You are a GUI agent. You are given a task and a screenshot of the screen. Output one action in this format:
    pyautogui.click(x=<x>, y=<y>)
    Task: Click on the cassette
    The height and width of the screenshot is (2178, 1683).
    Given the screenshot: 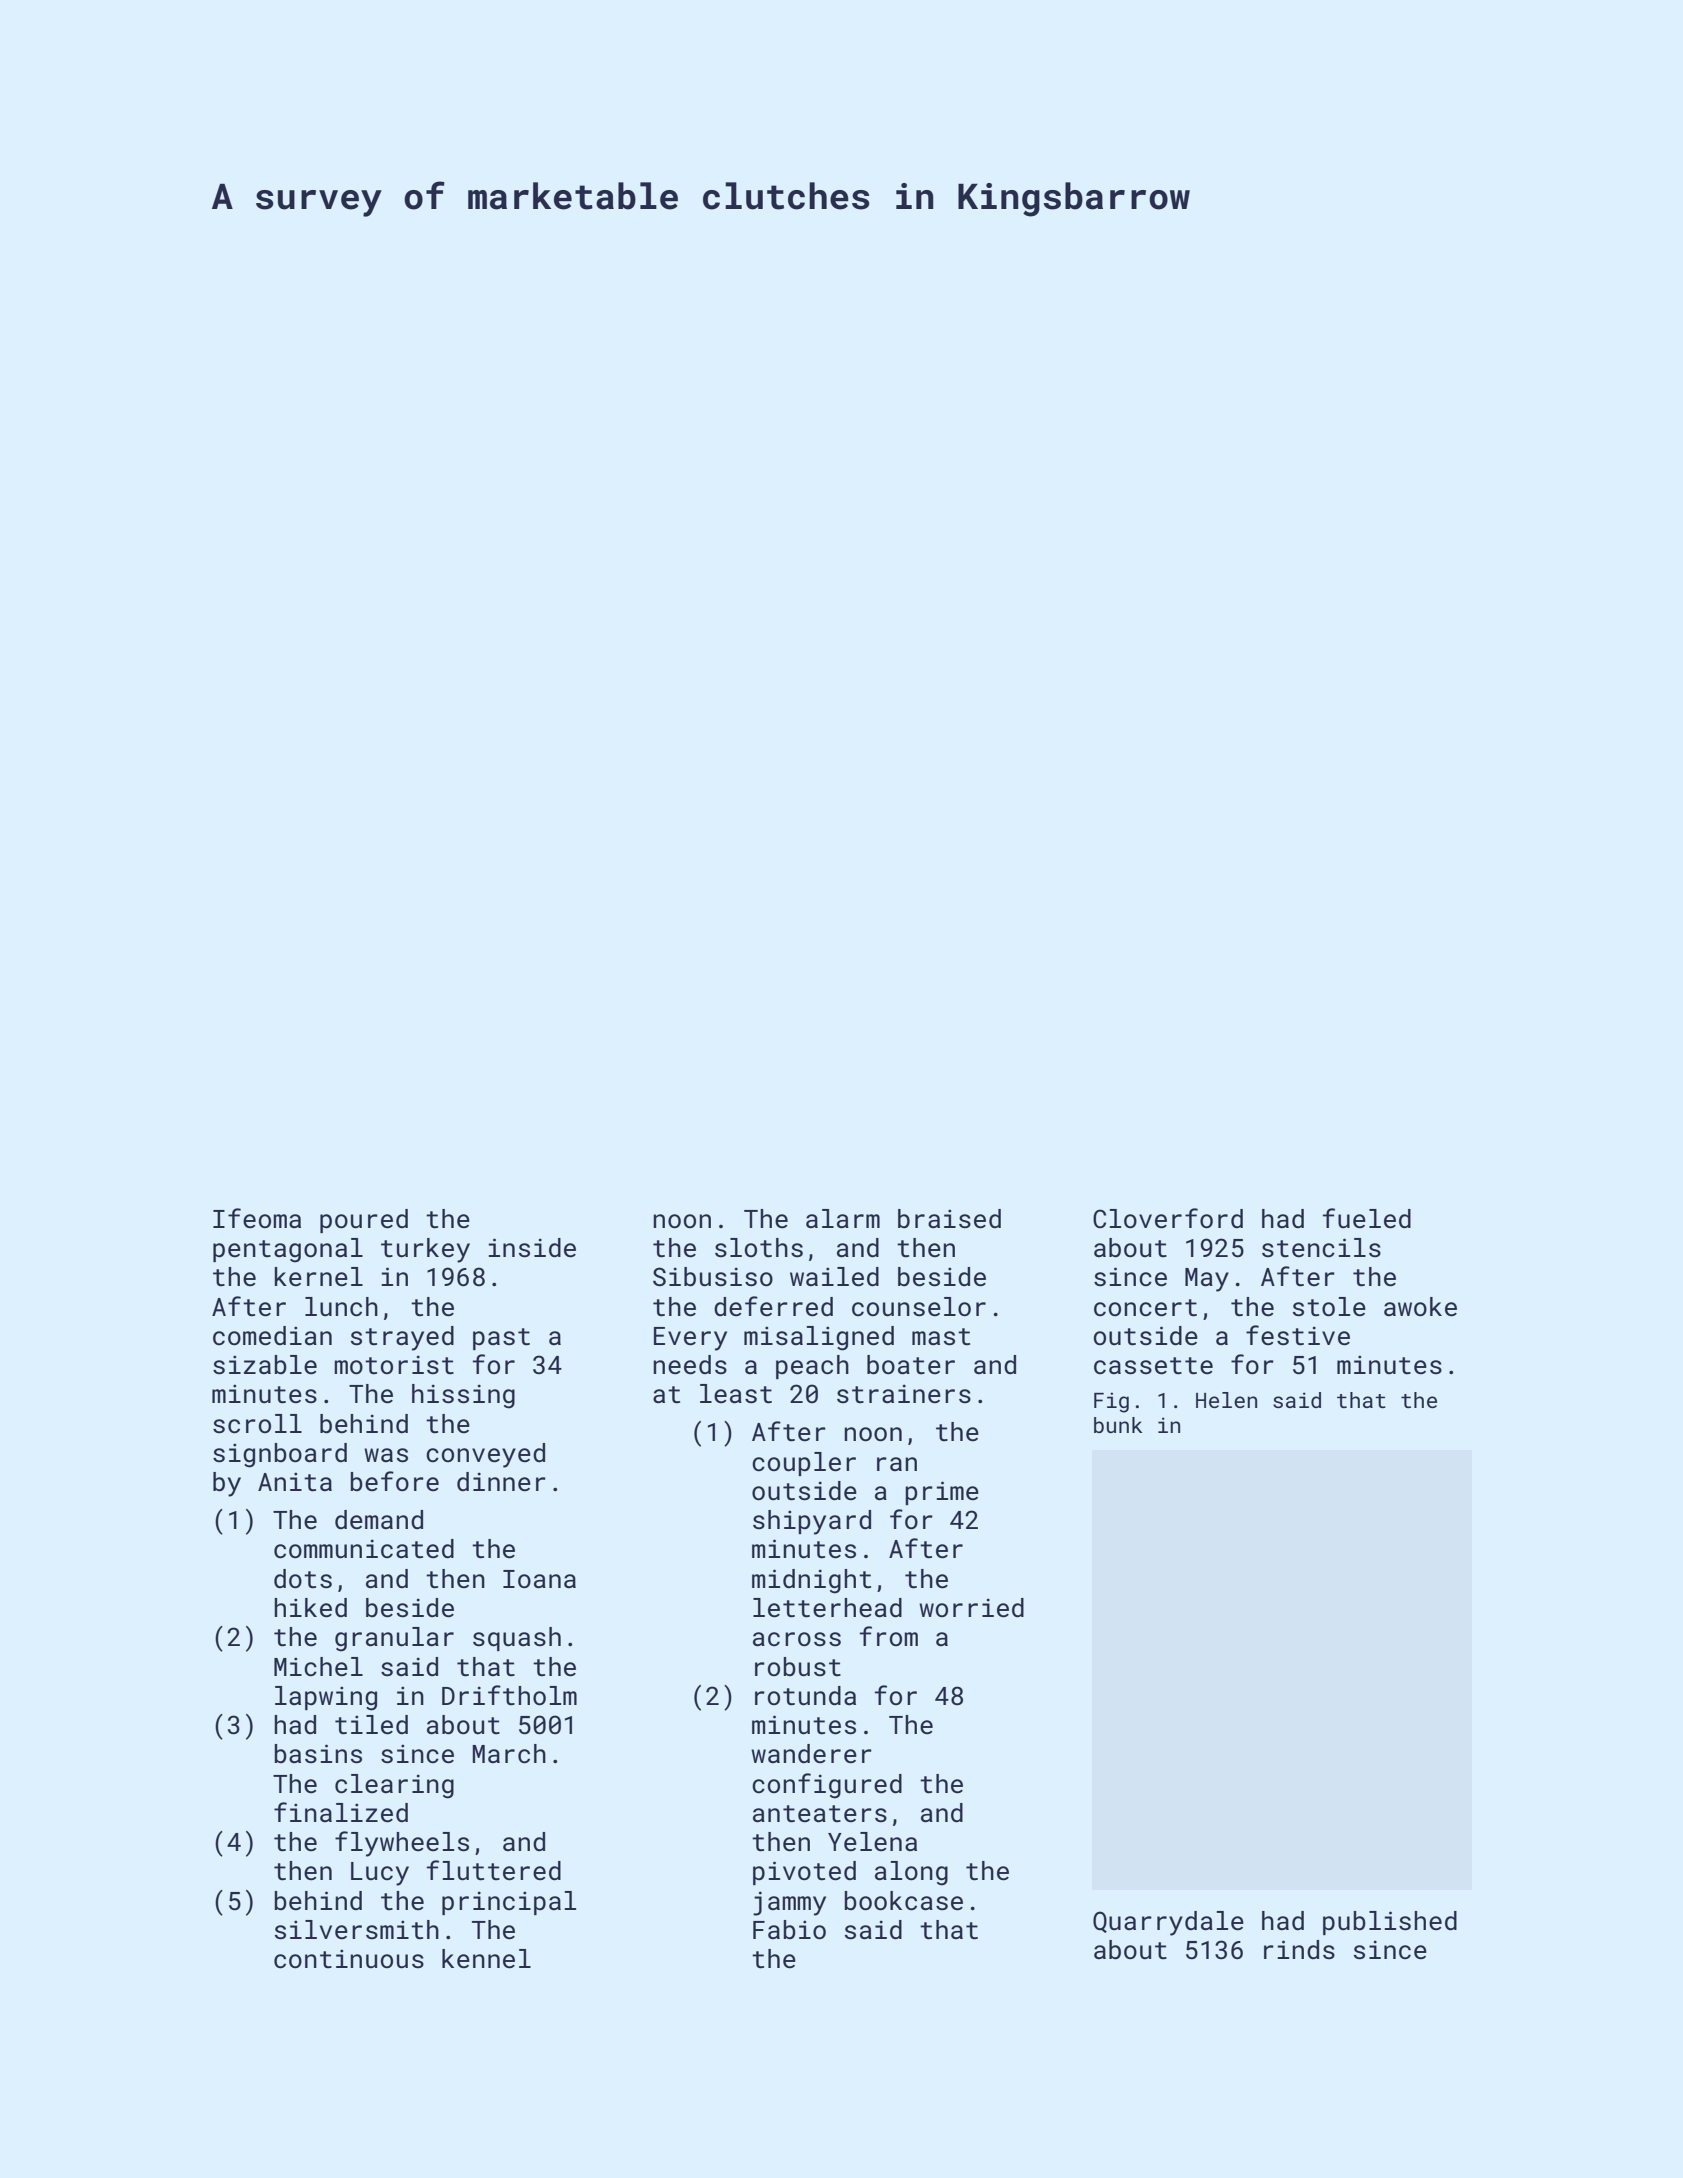 What is the action you would take?
    pyautogui.click(x=1153, y=1366)
